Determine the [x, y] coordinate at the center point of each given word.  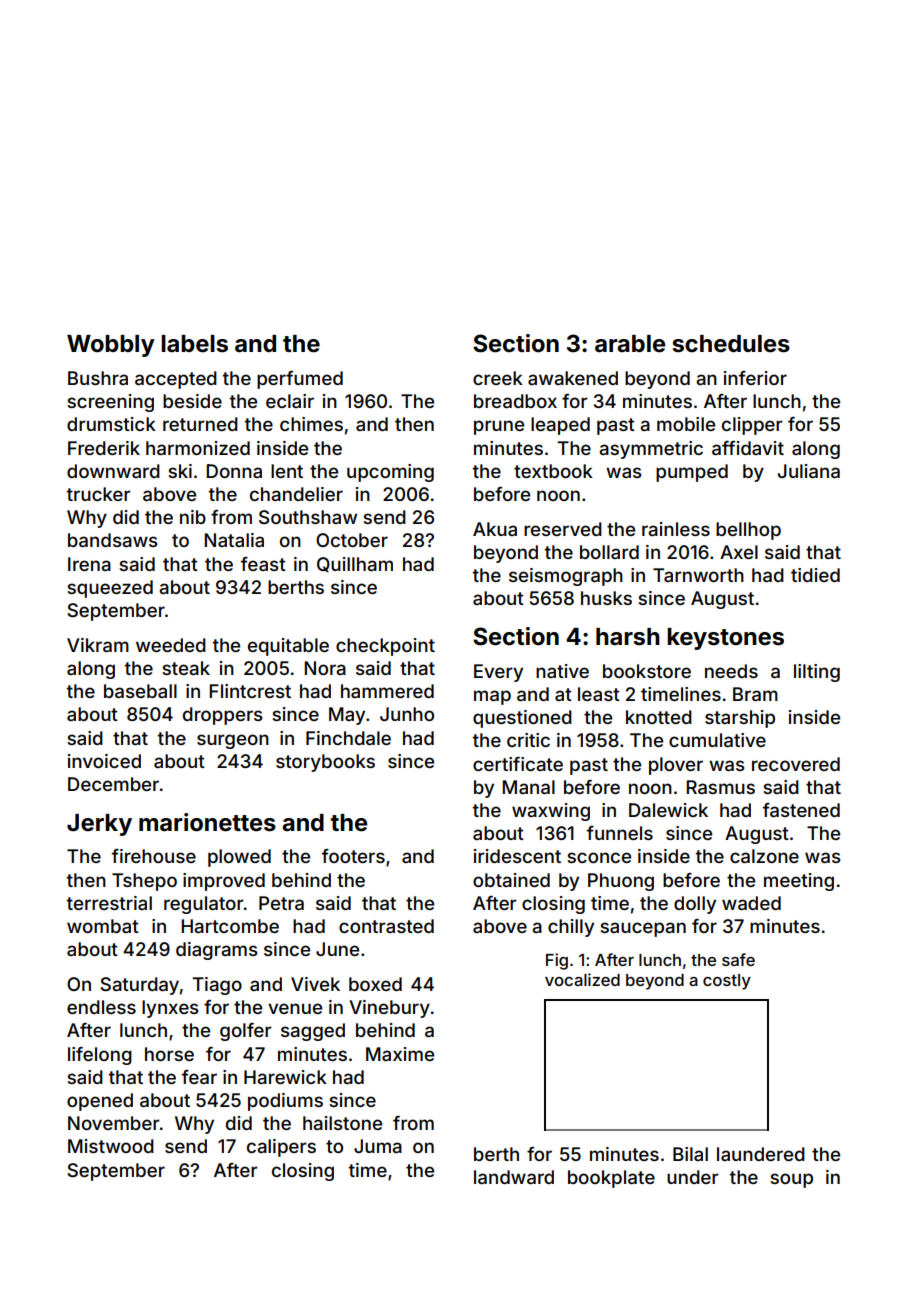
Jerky [99, 825]
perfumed [300, 380]
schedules [731, 344]
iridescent [517, 856]
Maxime [400, 1054]
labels [194, 344]
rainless [676, 529]
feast [263, 564]
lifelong [100, 1056]
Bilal [690, 1154]
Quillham [355, 565]
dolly [695, 905]
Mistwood [111, 1146]
